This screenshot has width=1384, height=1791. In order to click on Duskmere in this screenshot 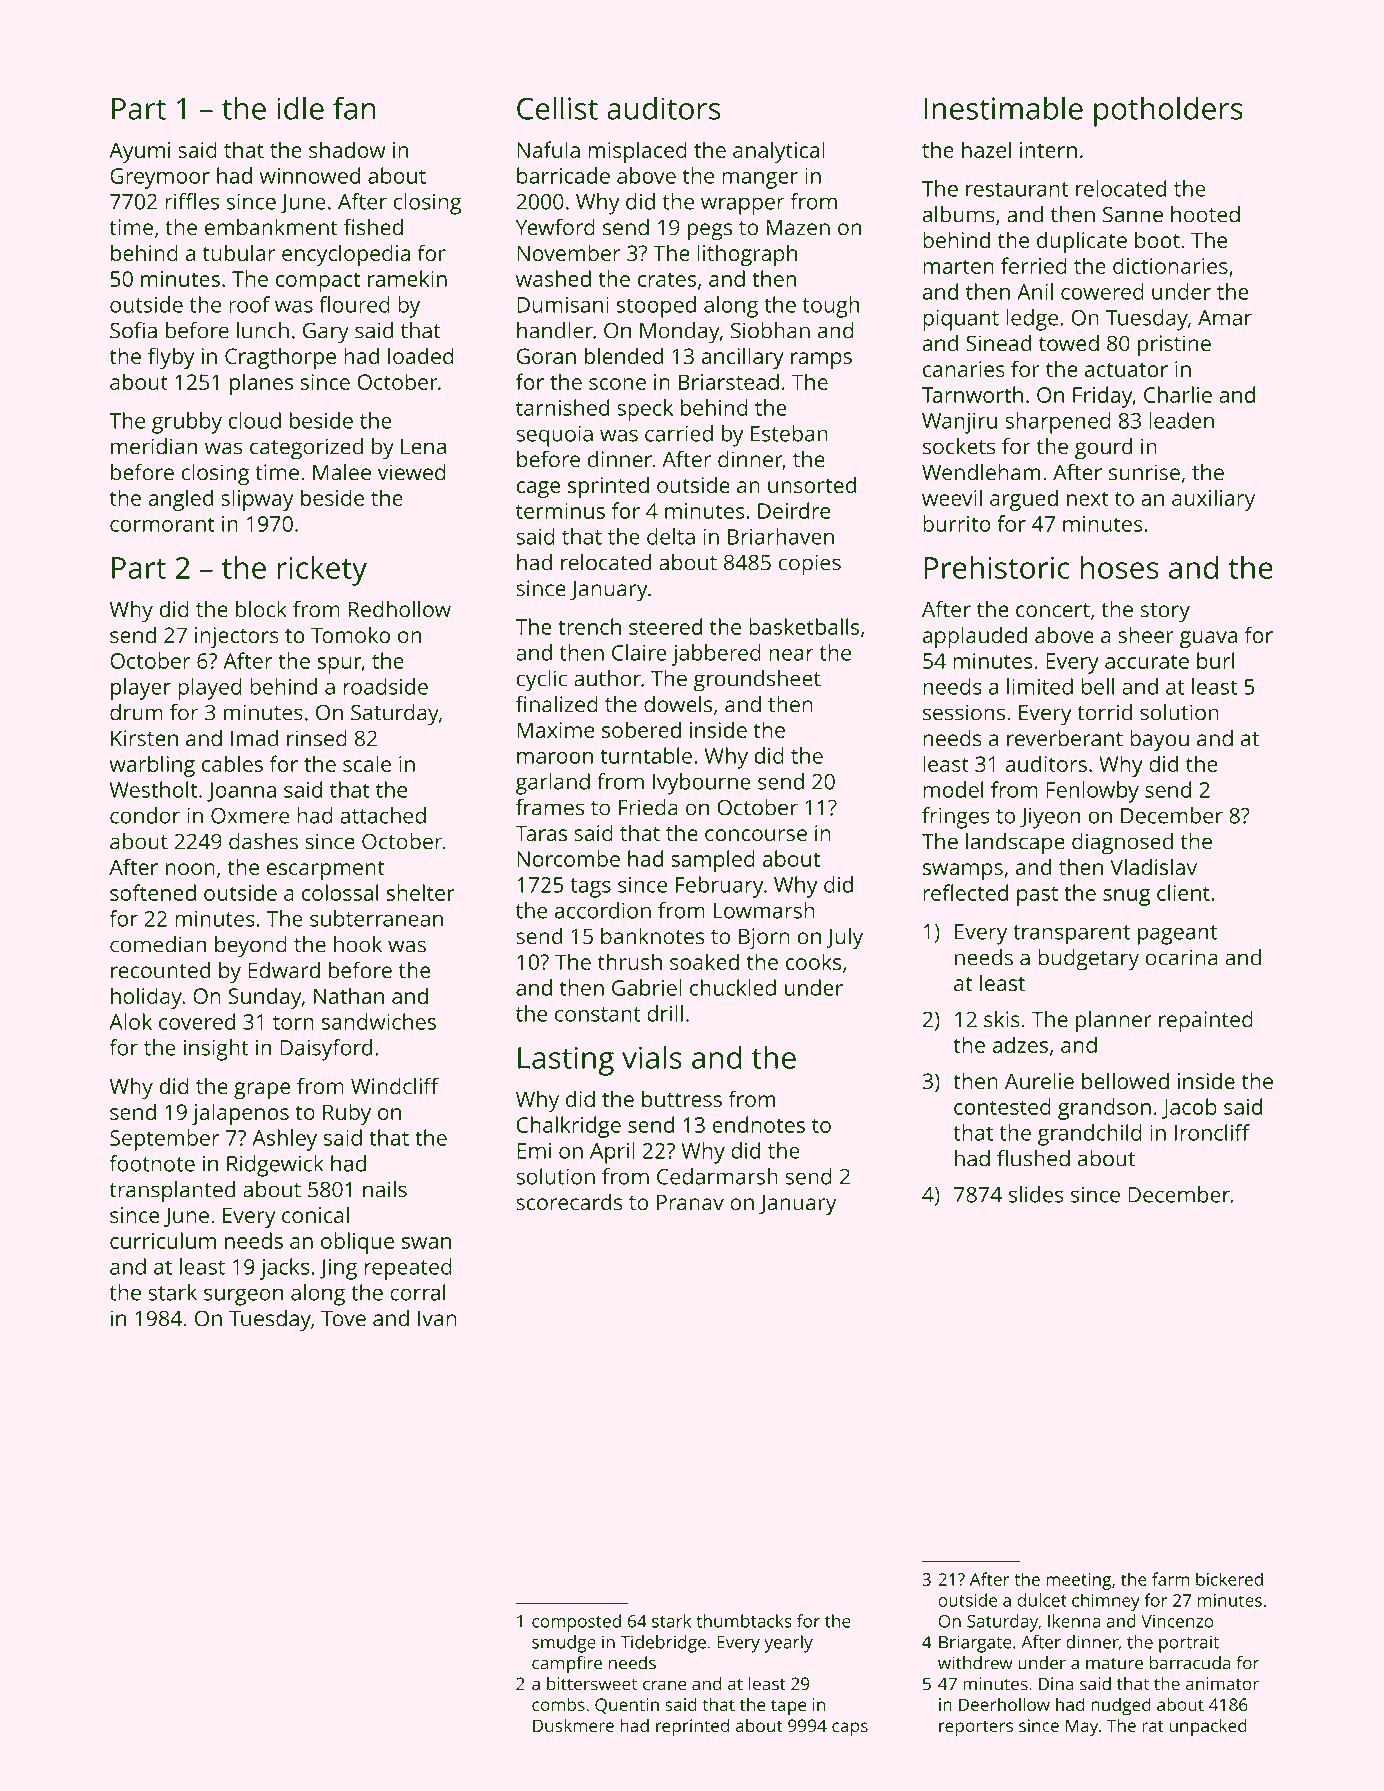, I will do `click(573, 1725)`.
